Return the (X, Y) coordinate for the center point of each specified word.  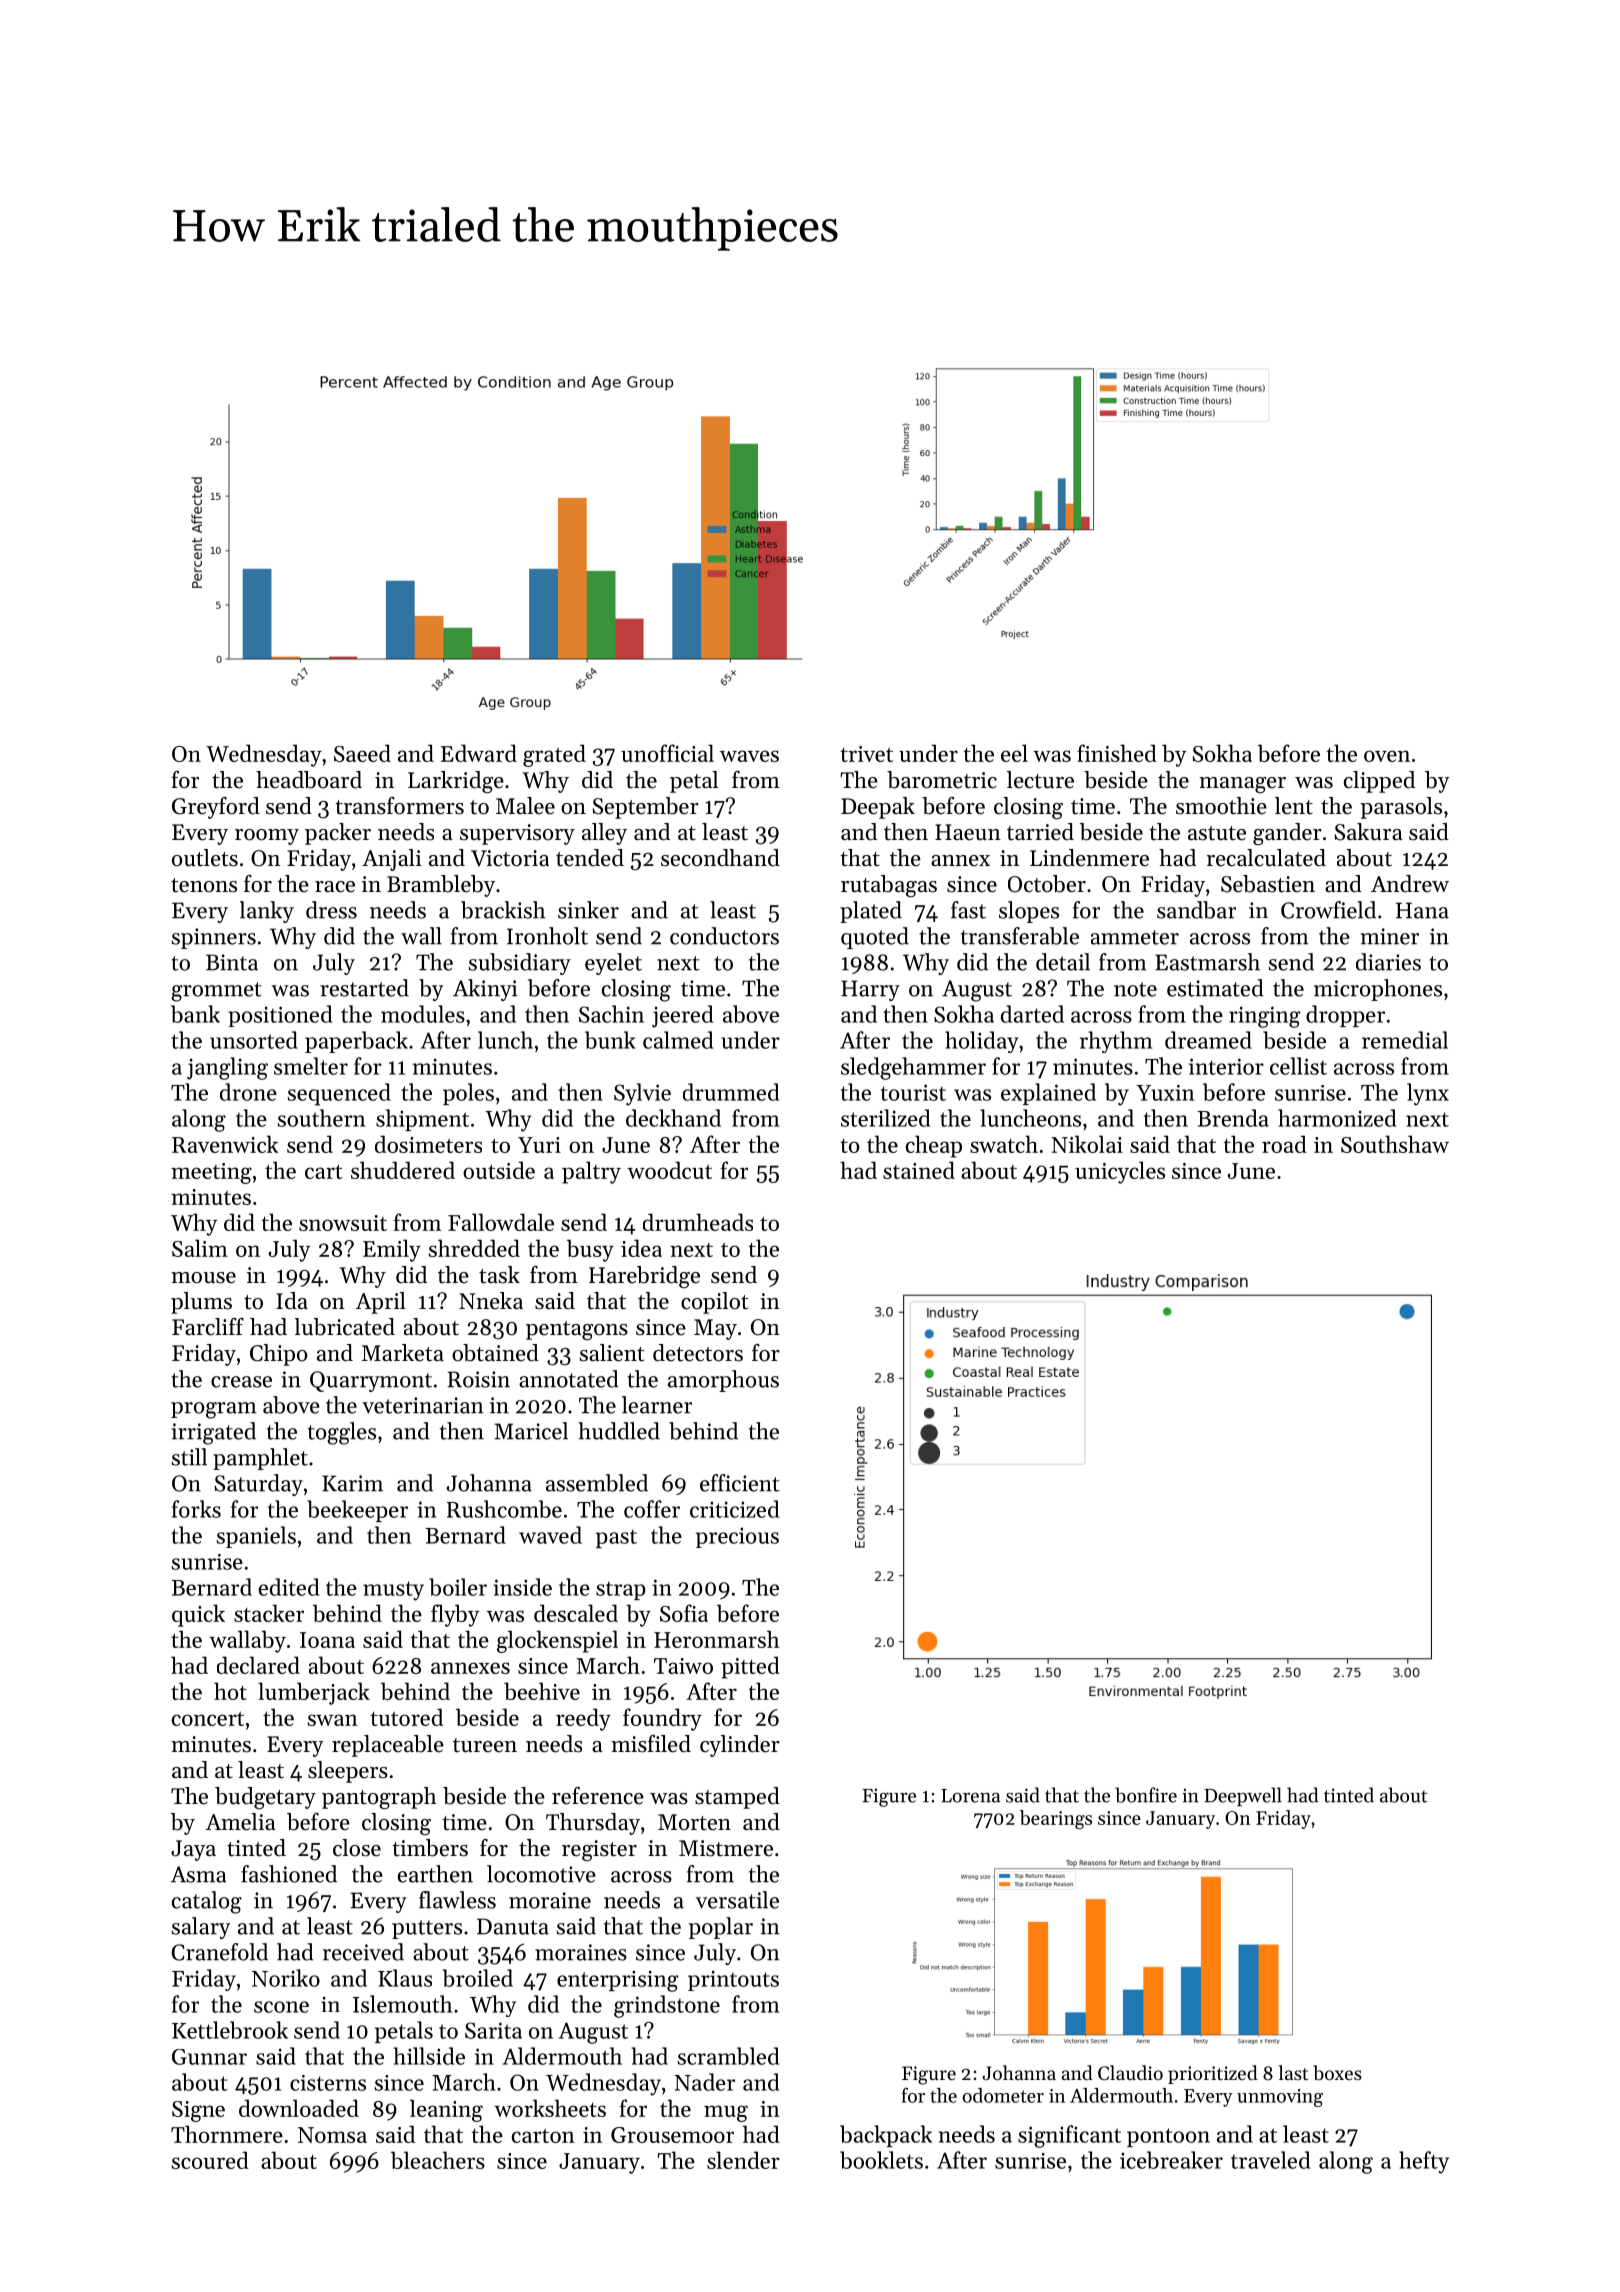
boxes (1337, 2072)
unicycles (1120, 1172)
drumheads (698, 1222)
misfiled (651, 1744)
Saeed (362, 753)
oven (1387, 756)
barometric (942, 780)
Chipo (278, 1355)
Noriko (286, 1978)
